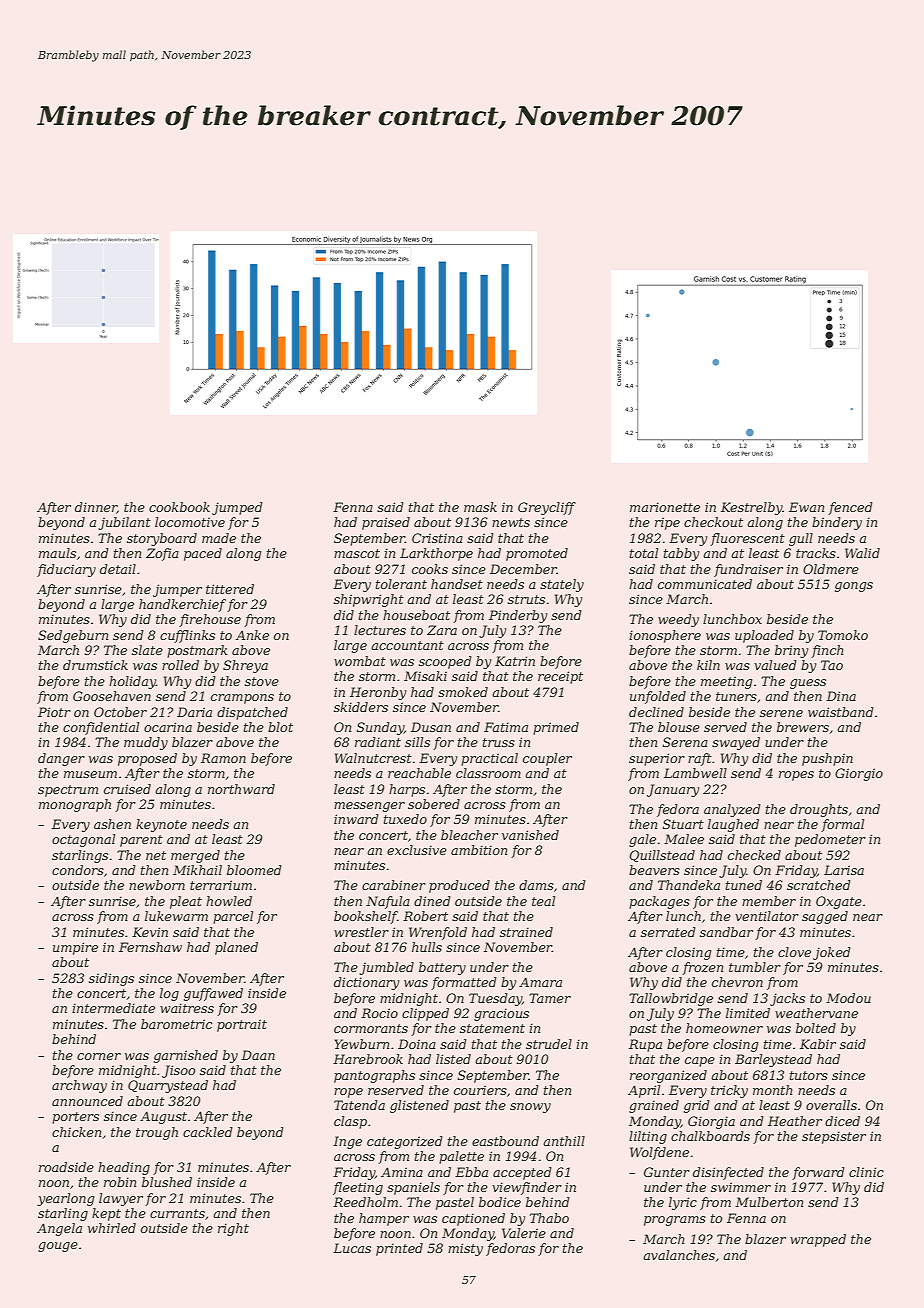  I want to click on forward, so click(818, 1173).
